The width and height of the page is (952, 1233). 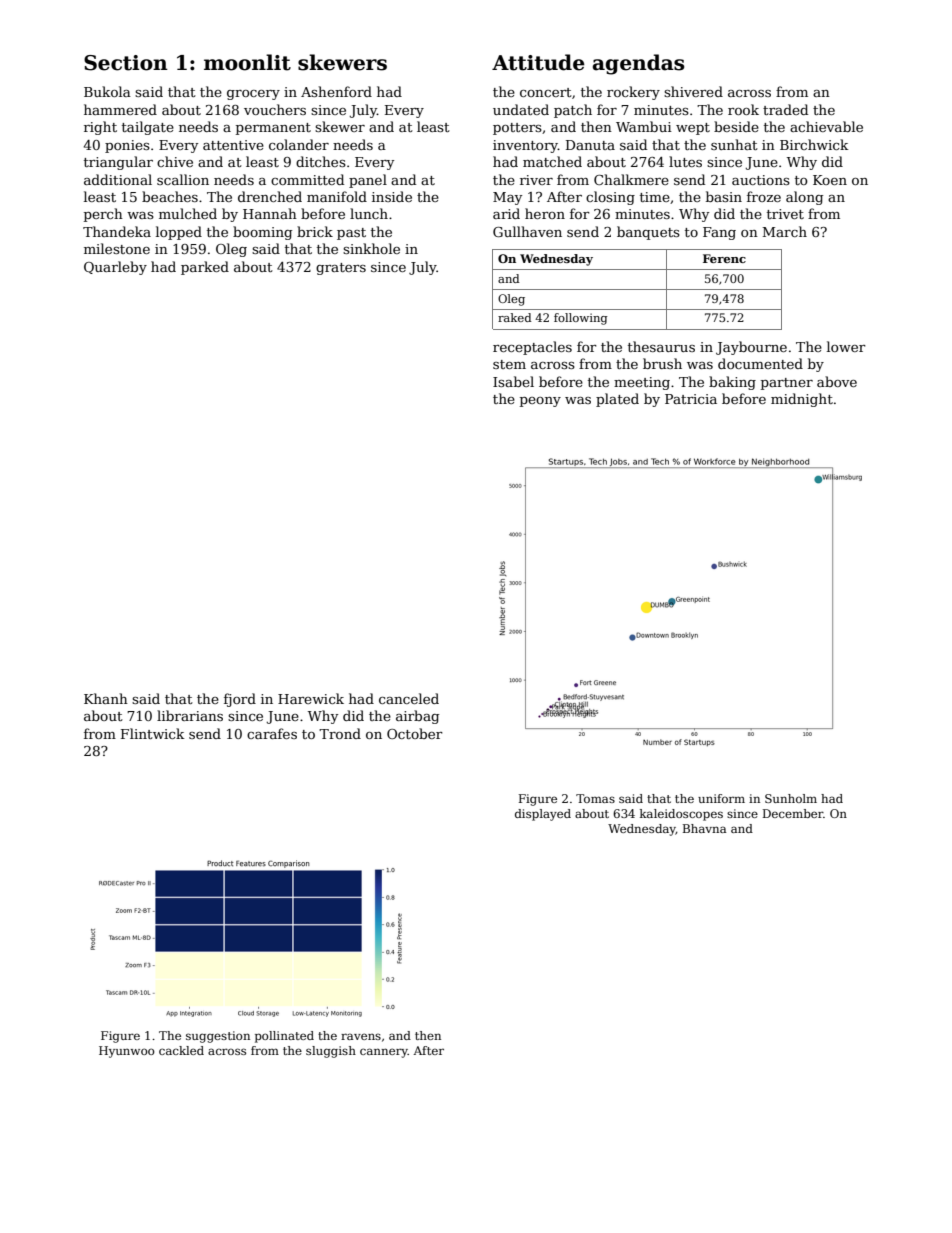 I want to click on uniform, so click(x=721, y=798).
